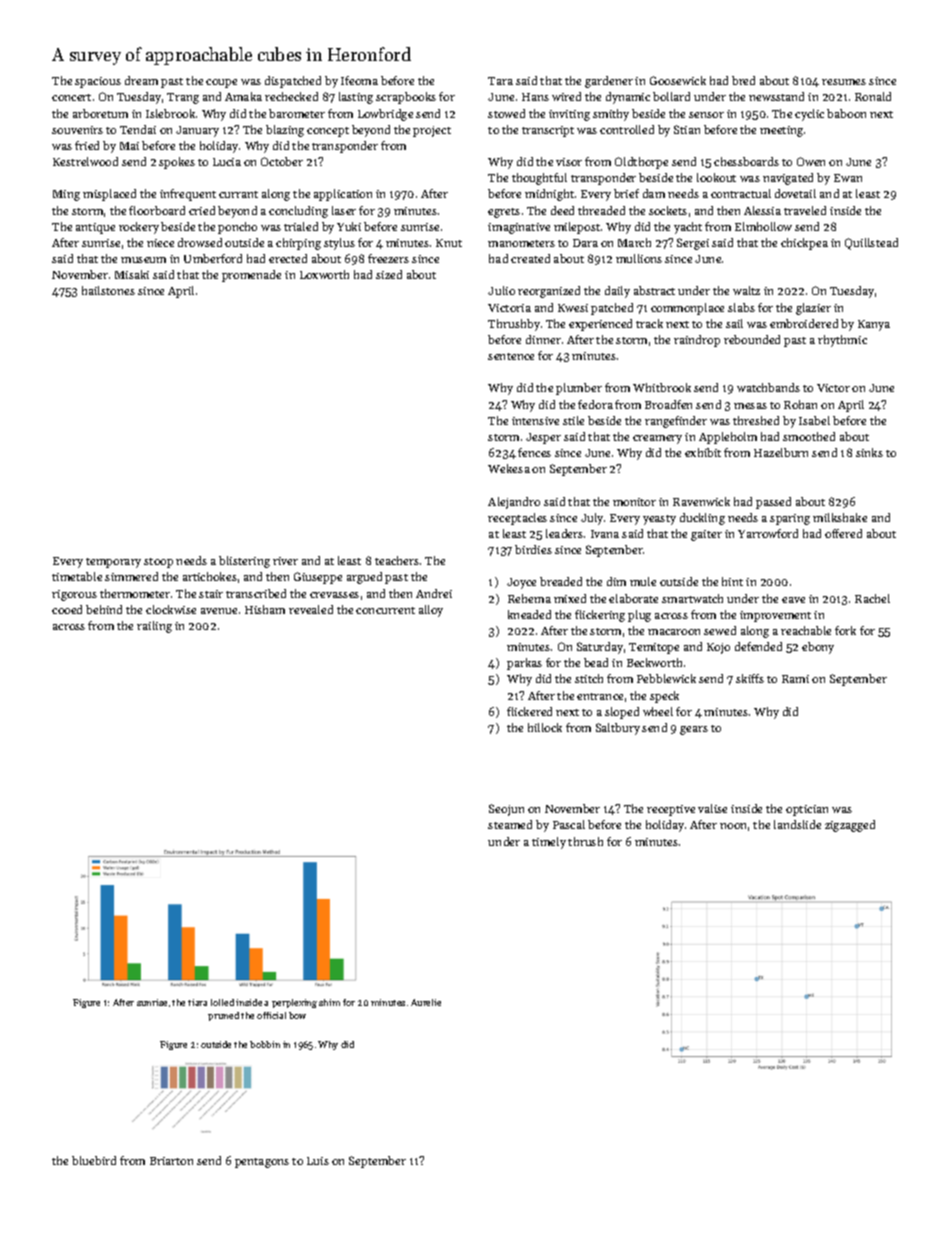 The width and height of the image is (952, 1233). Describe the element at coordinates (271, 1015) in the image. I see `official` at that location.
